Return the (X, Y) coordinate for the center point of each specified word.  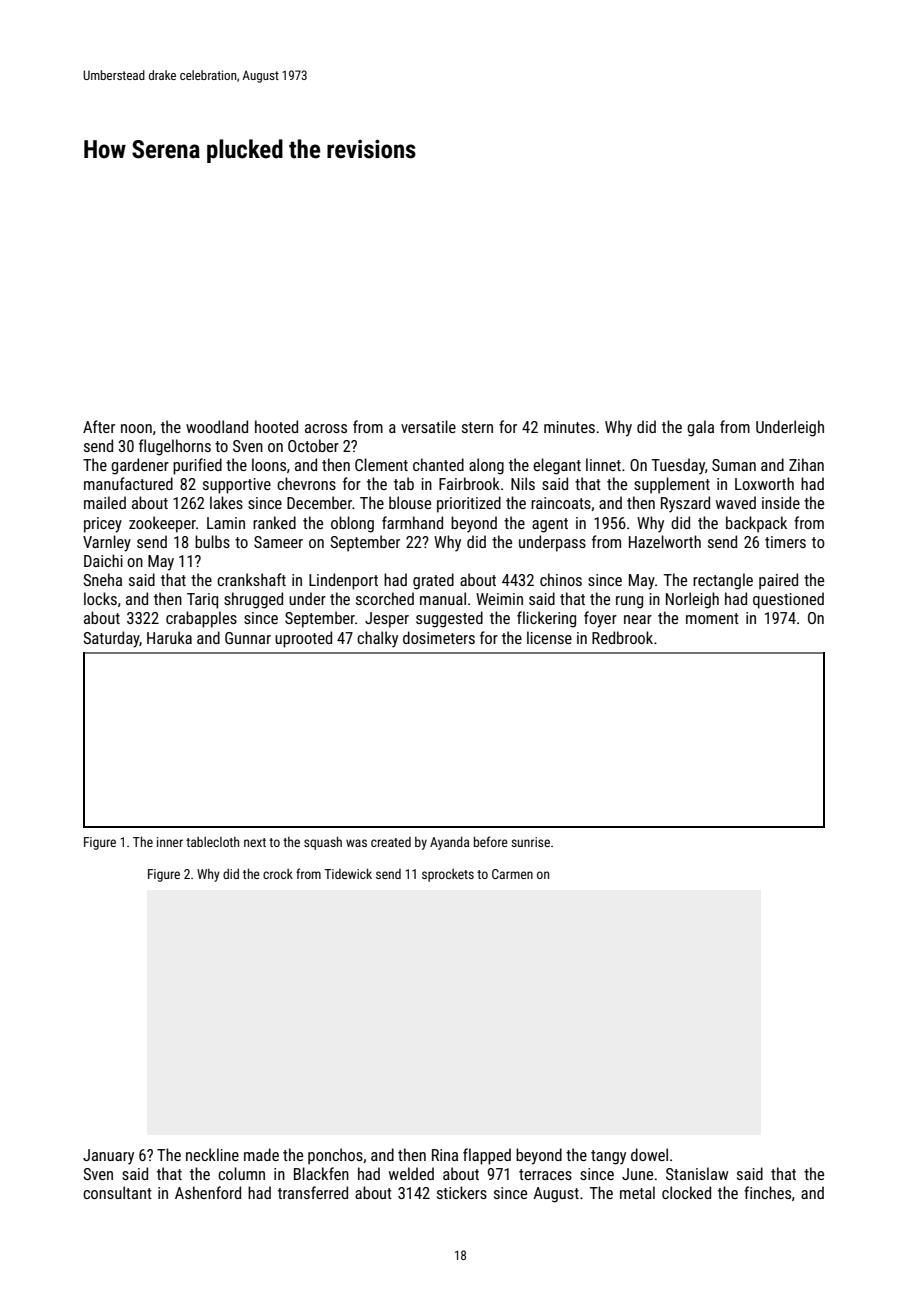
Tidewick (348, 873)
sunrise (530, 842)
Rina (445, 1155)
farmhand (412, 522)
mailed (105, 502)
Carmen (512, 874)
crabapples (201, 619)
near (638, 619)
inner (170, 842)
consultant (117, 1192)
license (549, 637)
